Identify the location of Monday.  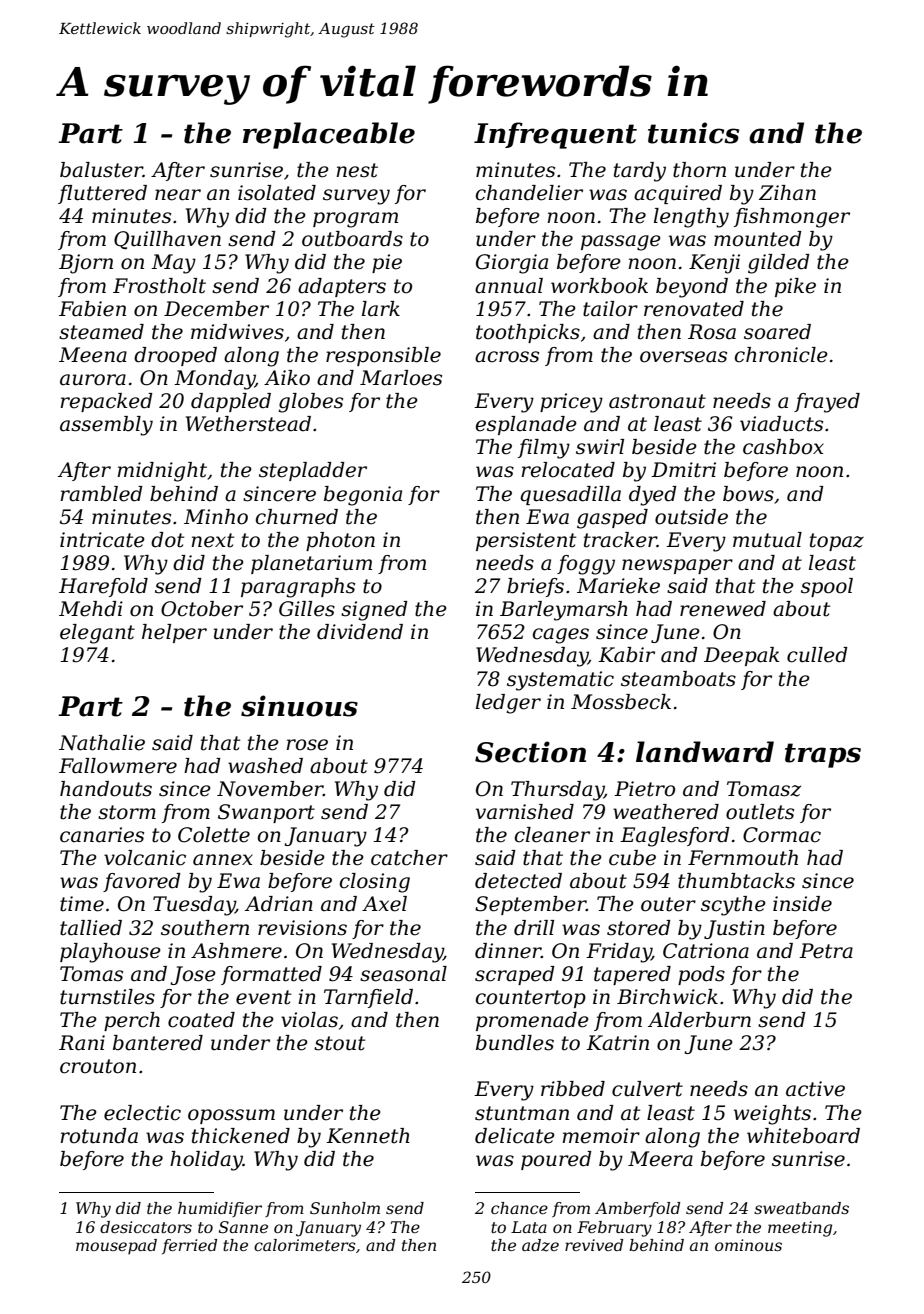
(214, 380).
